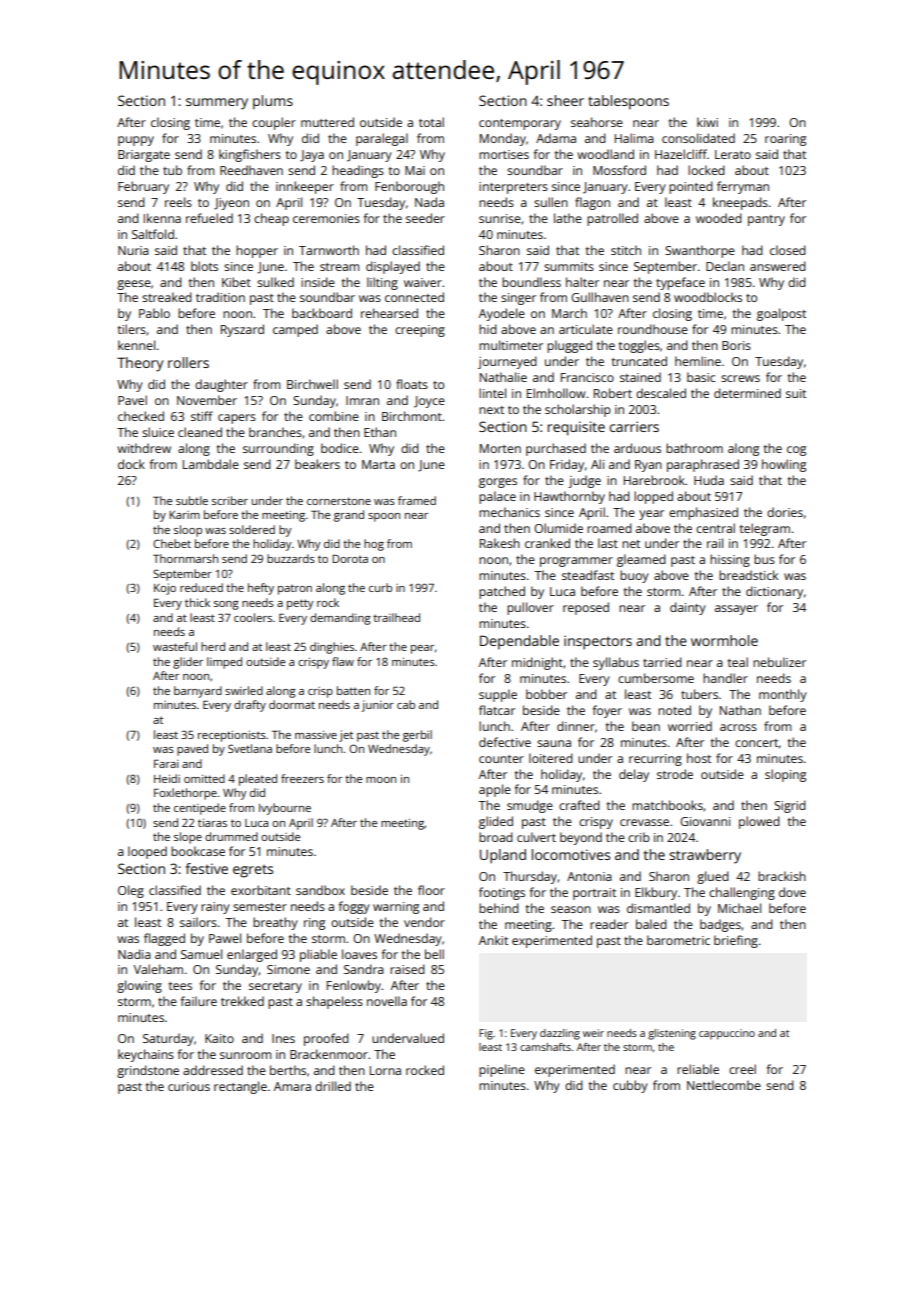 This image has height=1308, width=924. I want to click on muttered, so click(327, 122).
